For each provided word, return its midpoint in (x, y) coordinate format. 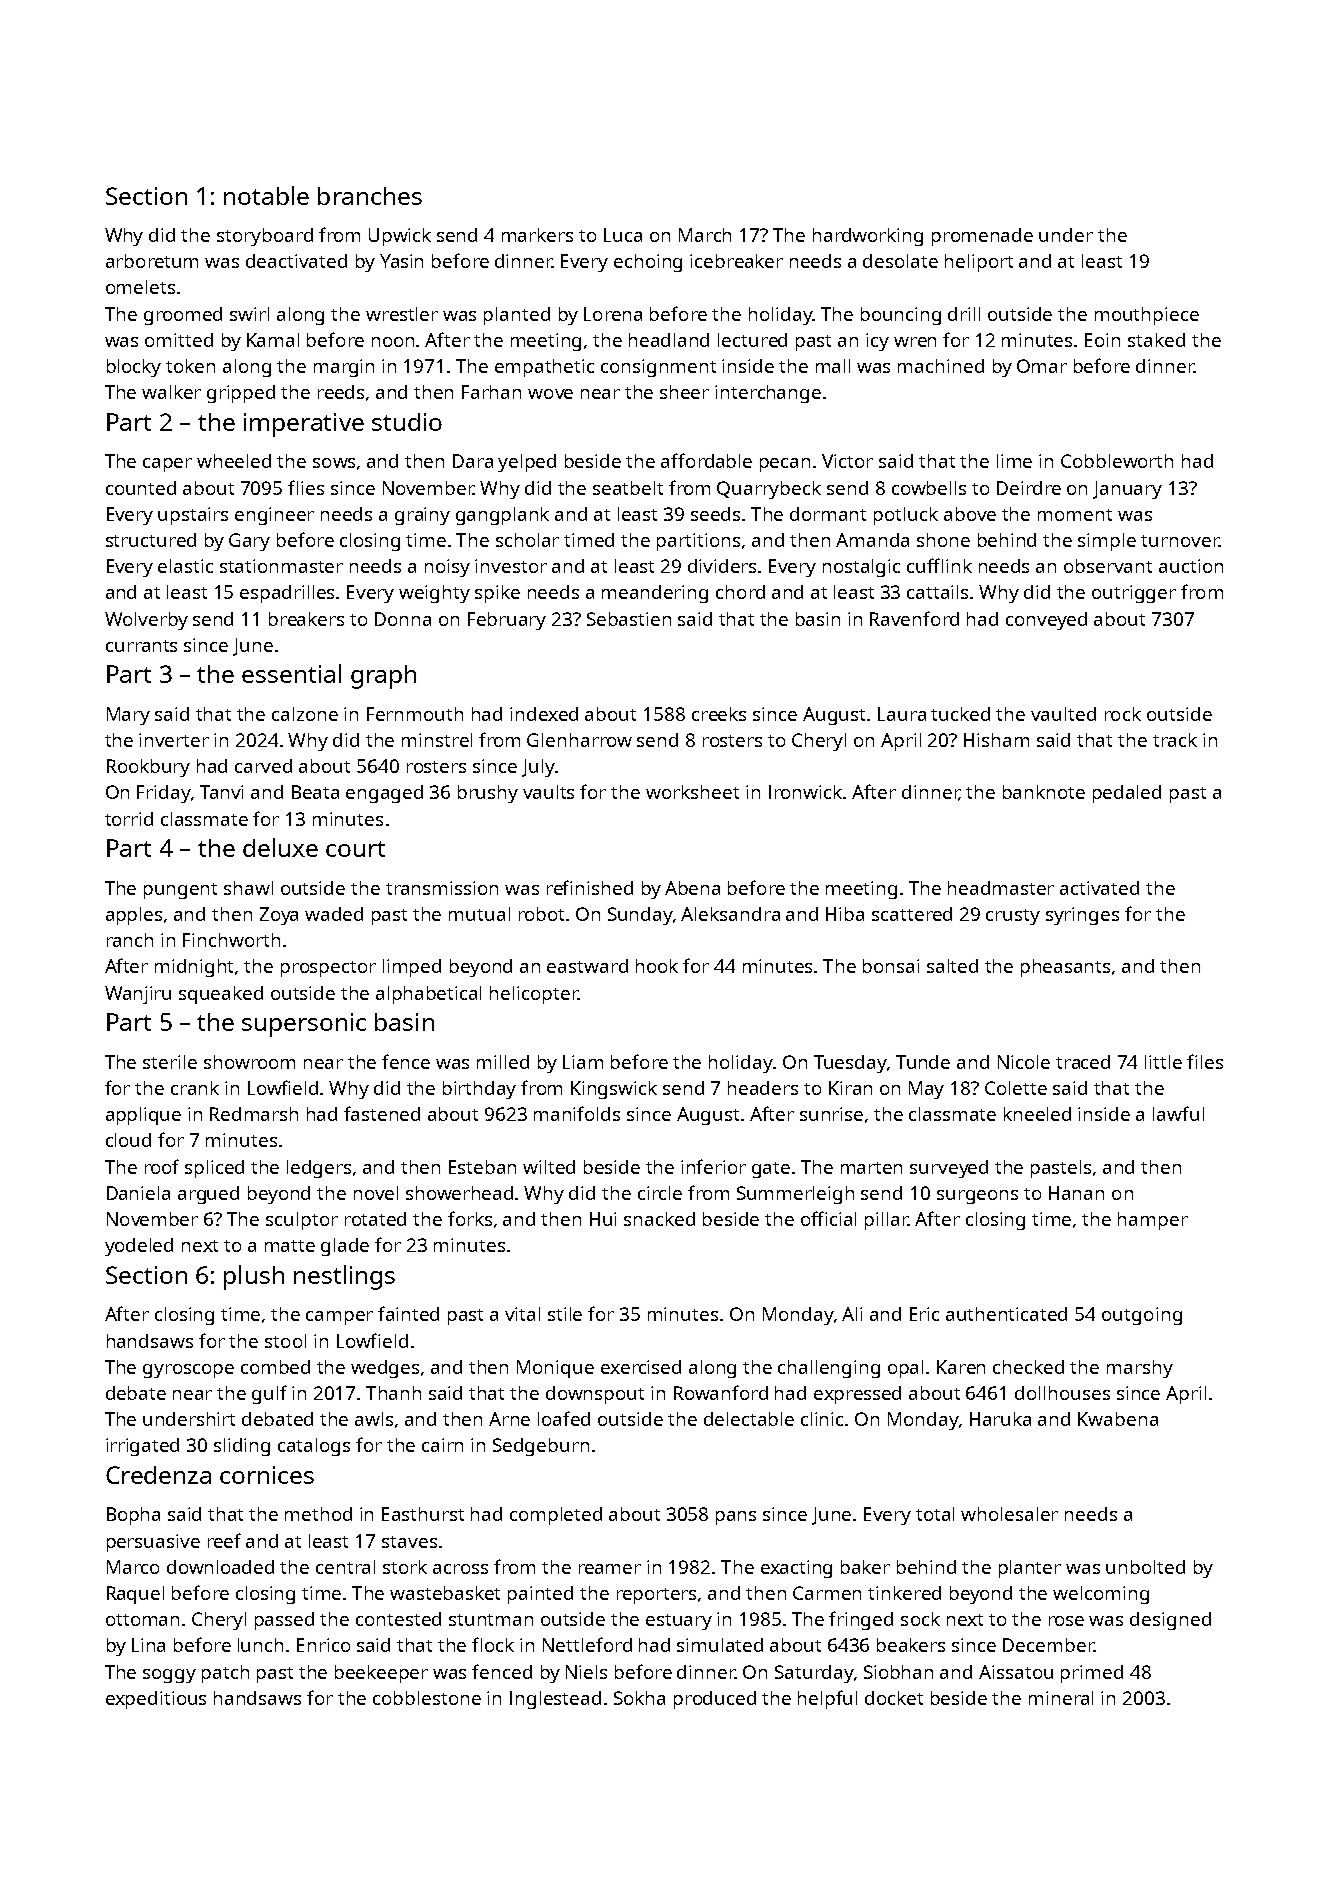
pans (736, 1518)
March (705, 235)
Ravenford (914, 618)
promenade (982, 237)
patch (225, 1674)
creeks (719, 714)
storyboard (265, 237)
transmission (442, 888)
